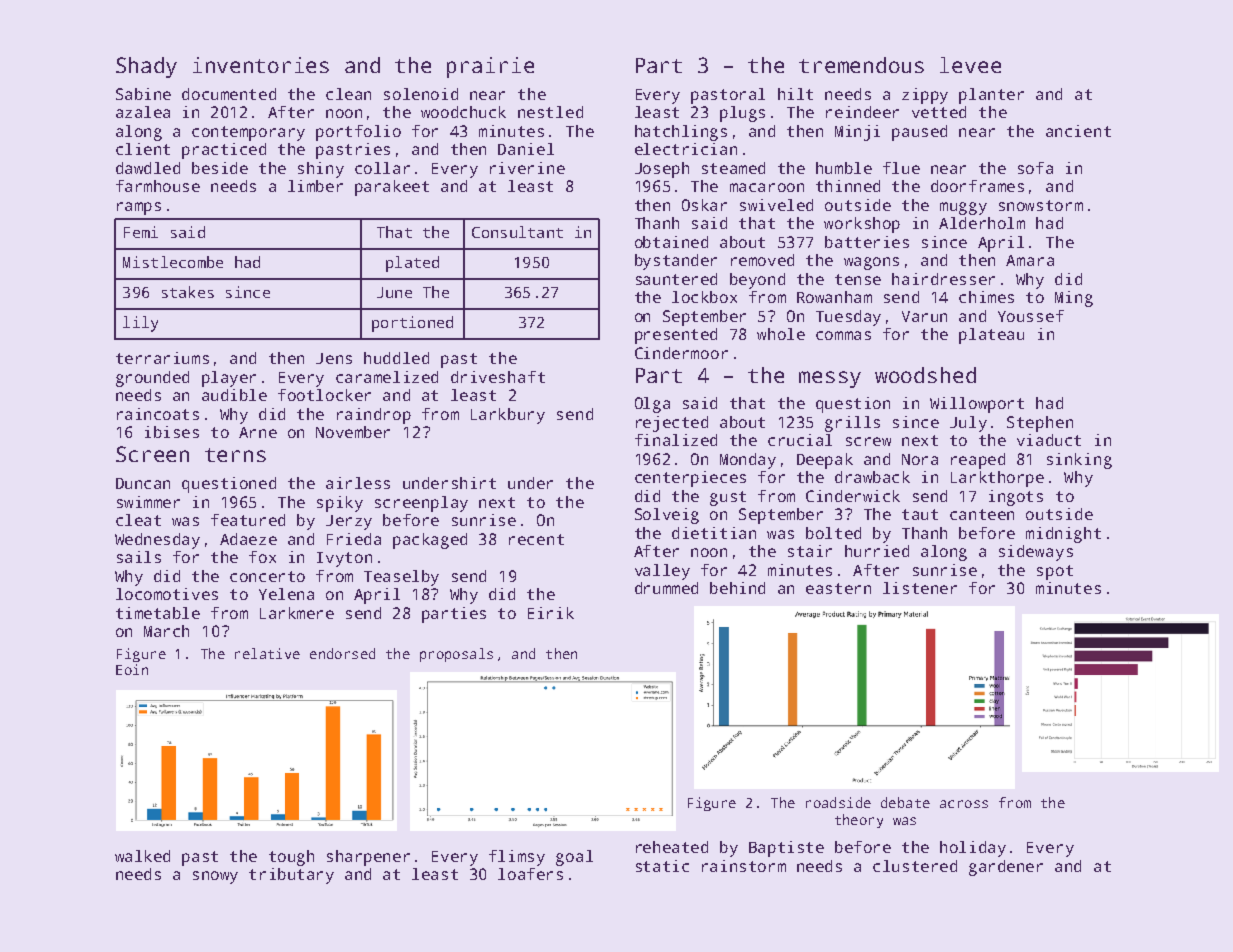 The width and height of the page is (1233, 952). I want to click on prairie, so click(490, 67).
